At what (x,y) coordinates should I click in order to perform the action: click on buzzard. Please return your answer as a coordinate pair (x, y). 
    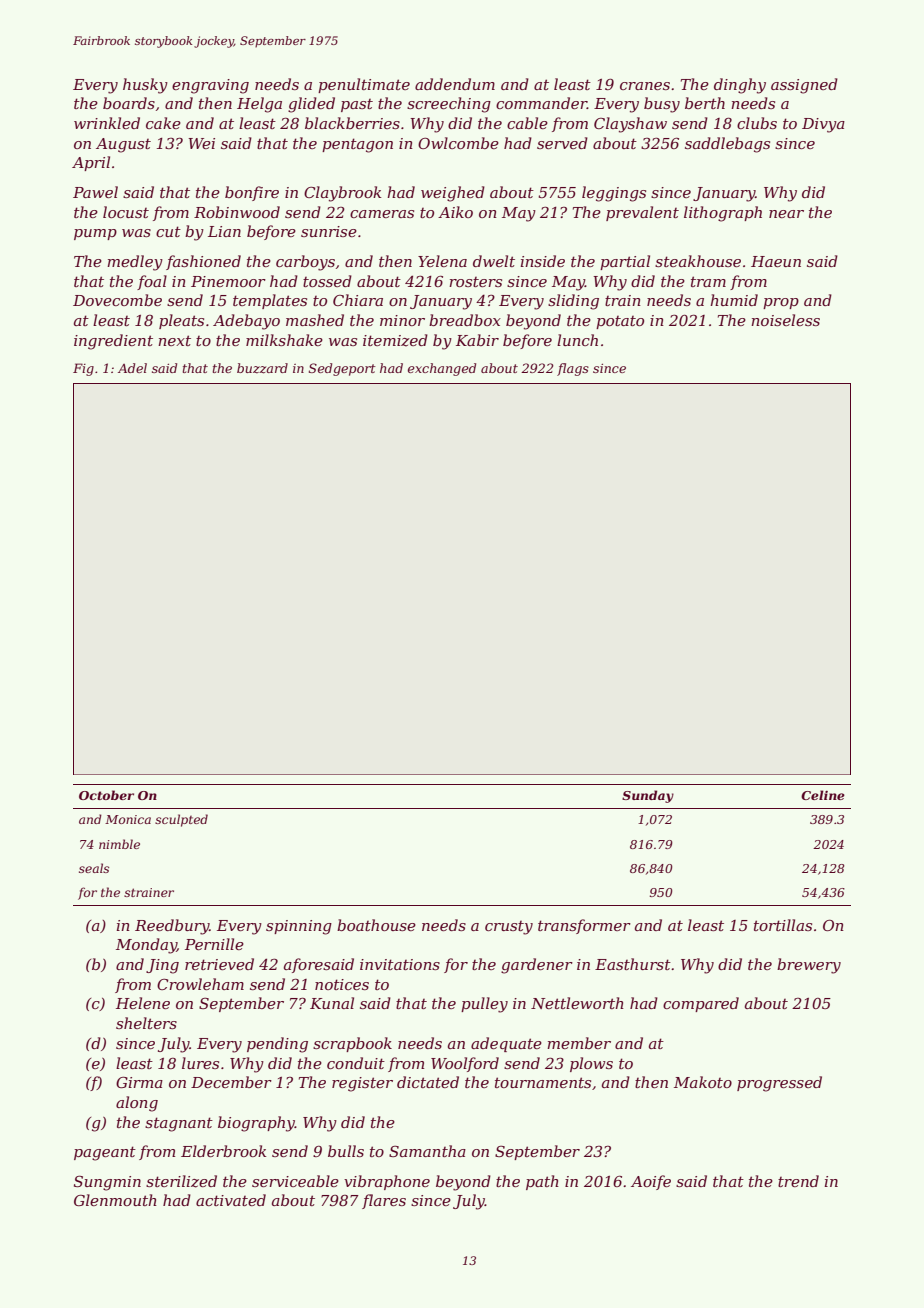
    Looking at the image, I should click on (262, 368).
